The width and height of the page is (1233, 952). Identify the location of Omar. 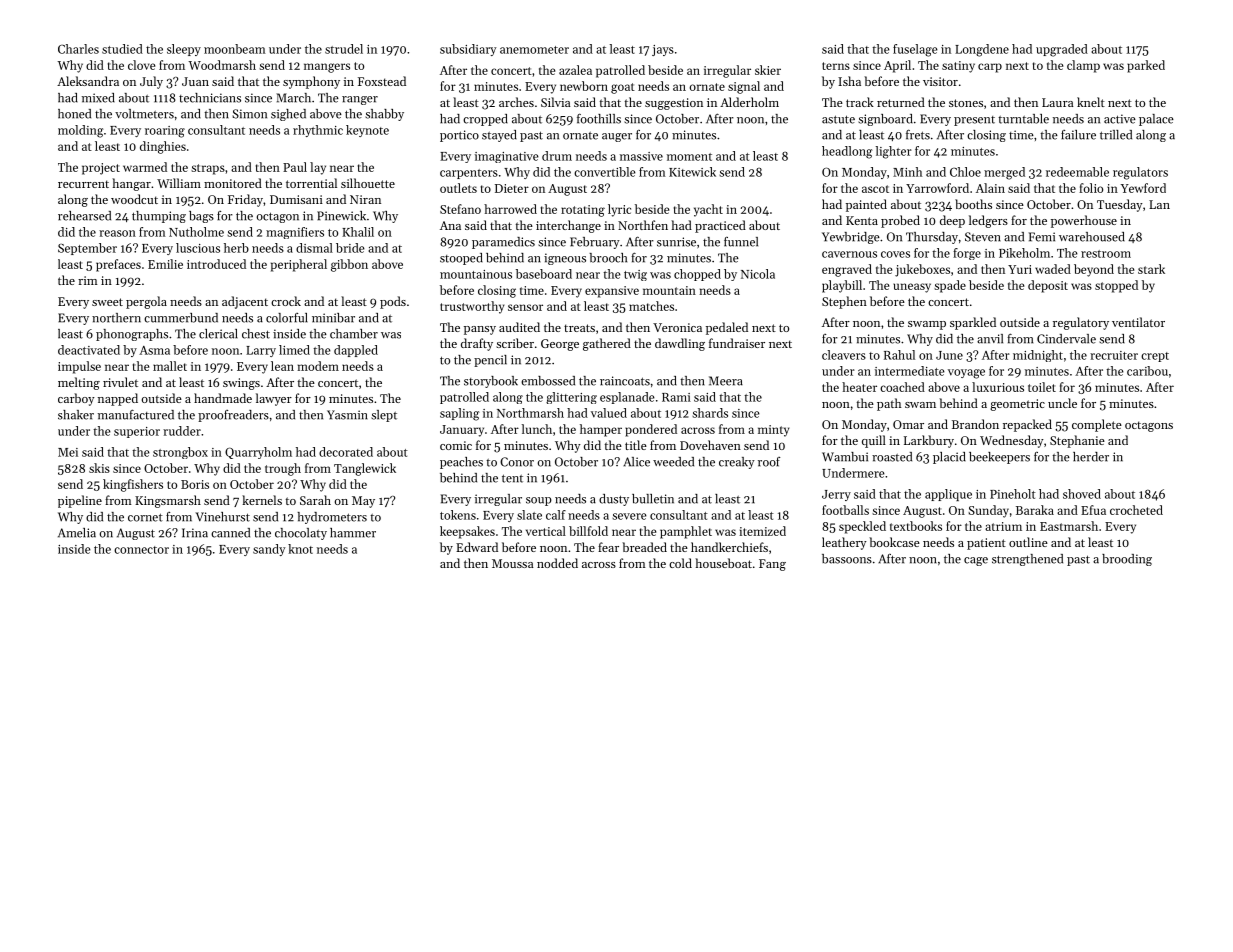
(908, 424).
